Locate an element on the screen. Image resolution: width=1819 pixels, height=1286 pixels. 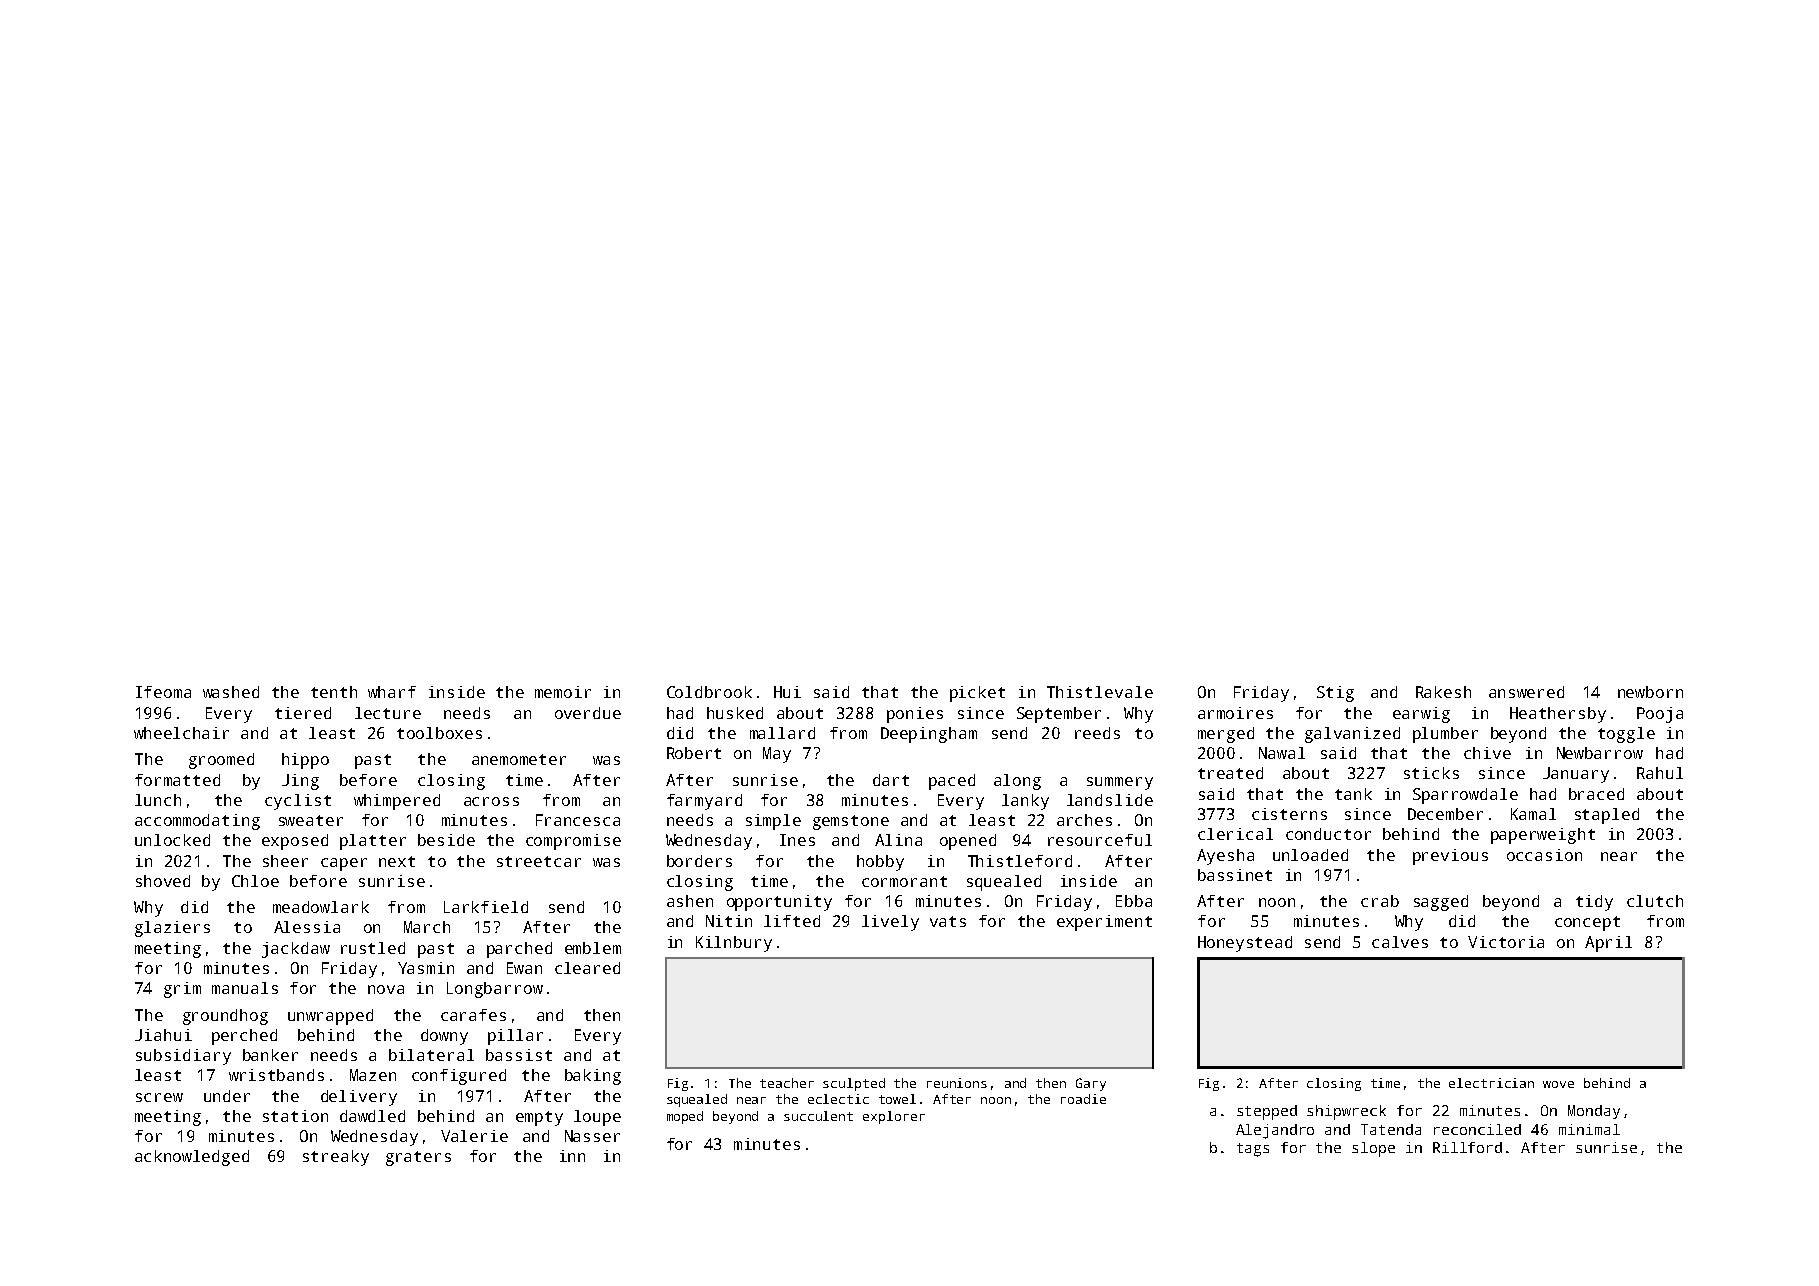
Larkfield is located at coordinates (486, 907).
